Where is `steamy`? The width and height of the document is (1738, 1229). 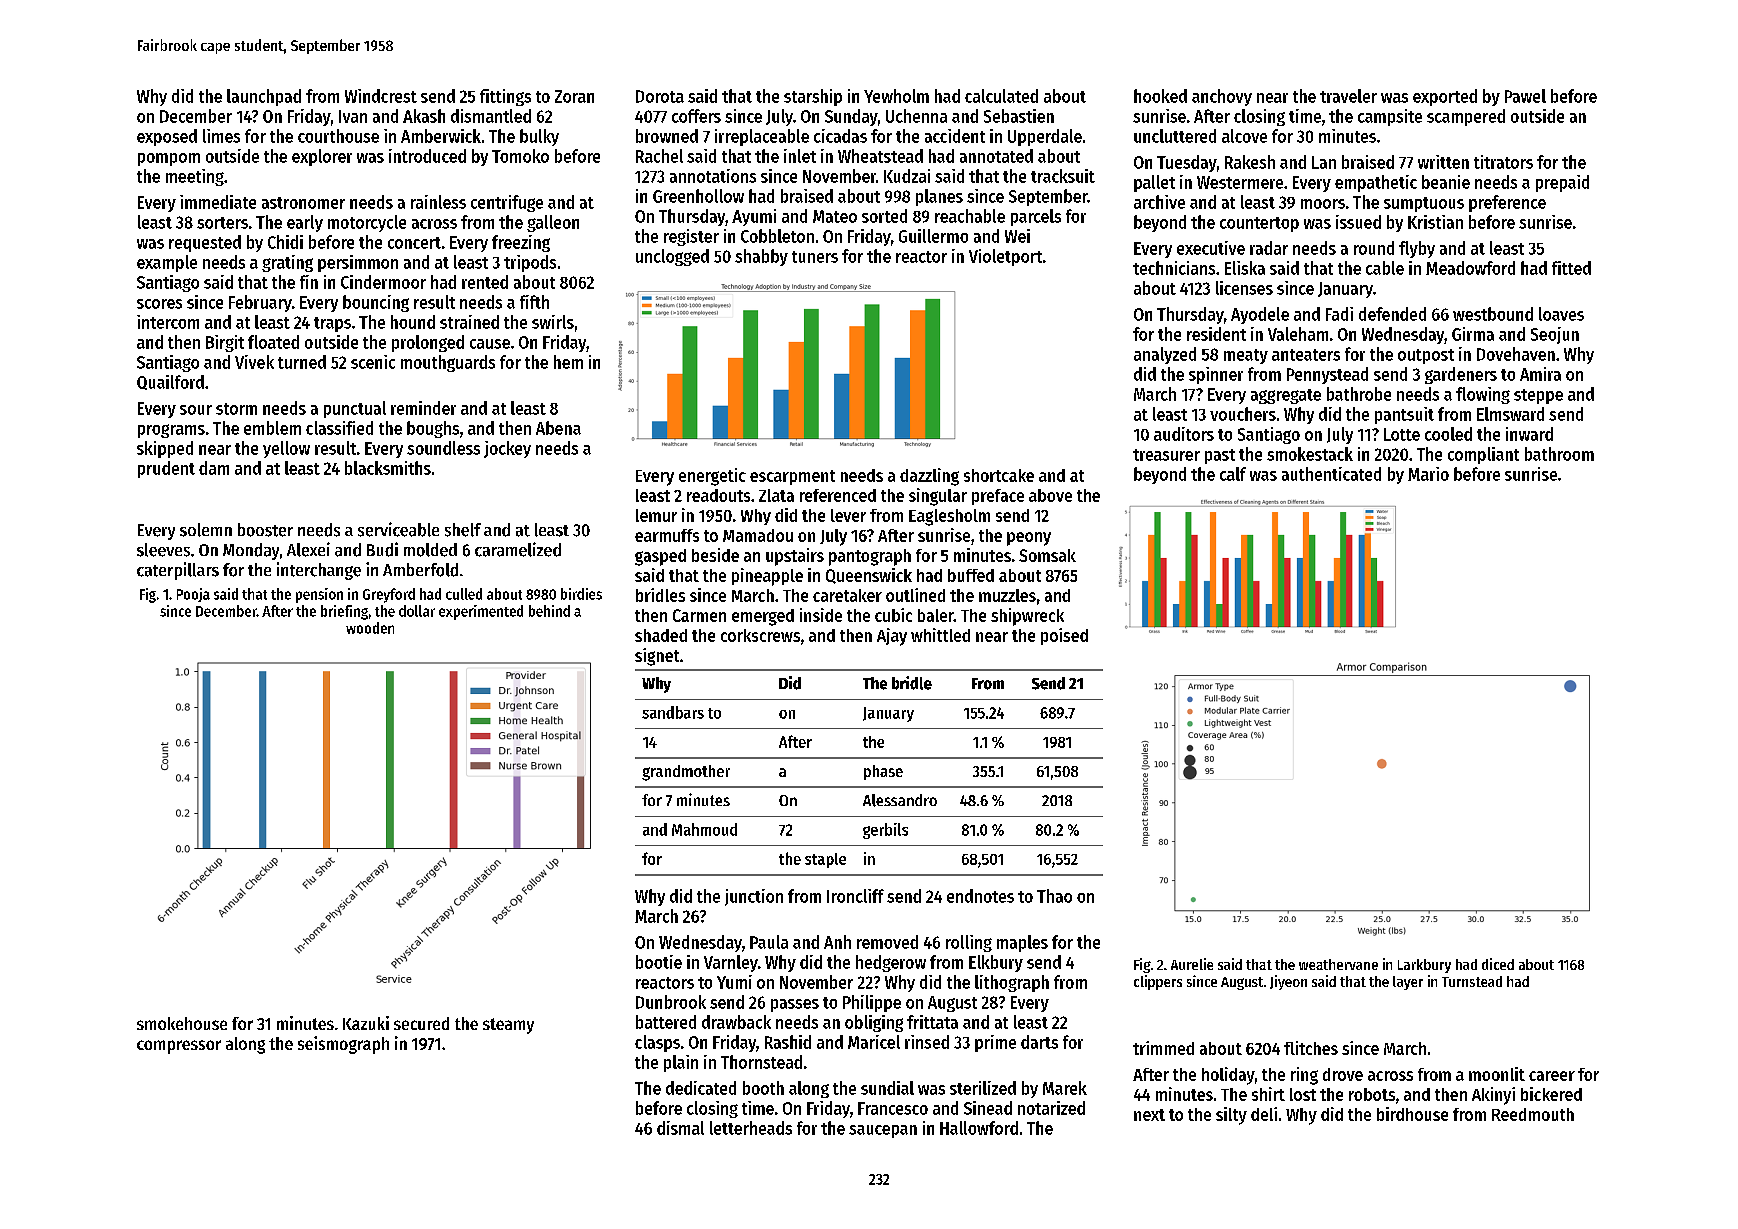 steamy is located at coordinates (508, 1026).
